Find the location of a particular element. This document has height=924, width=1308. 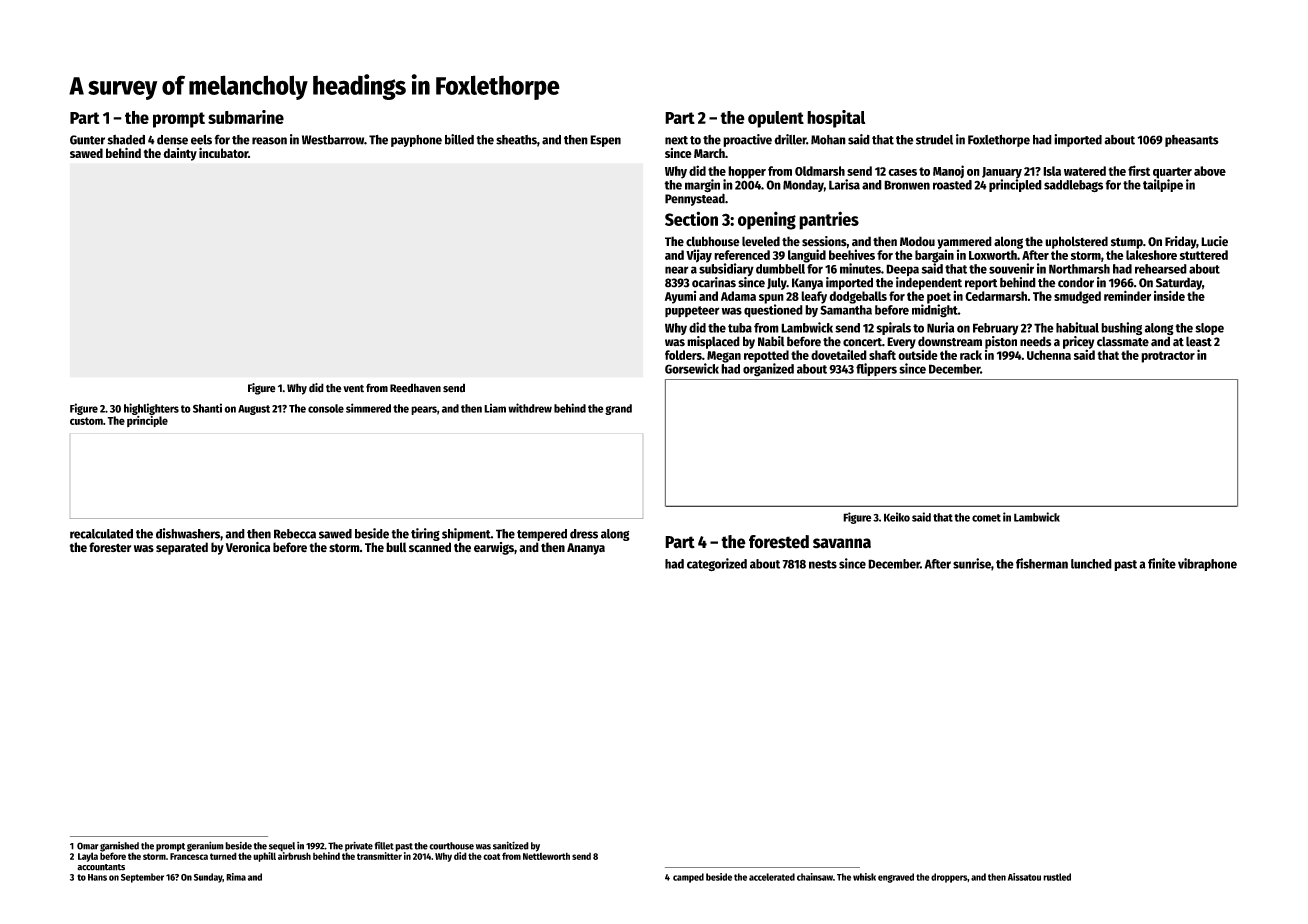

vent is located at coordinates (353, 389).
